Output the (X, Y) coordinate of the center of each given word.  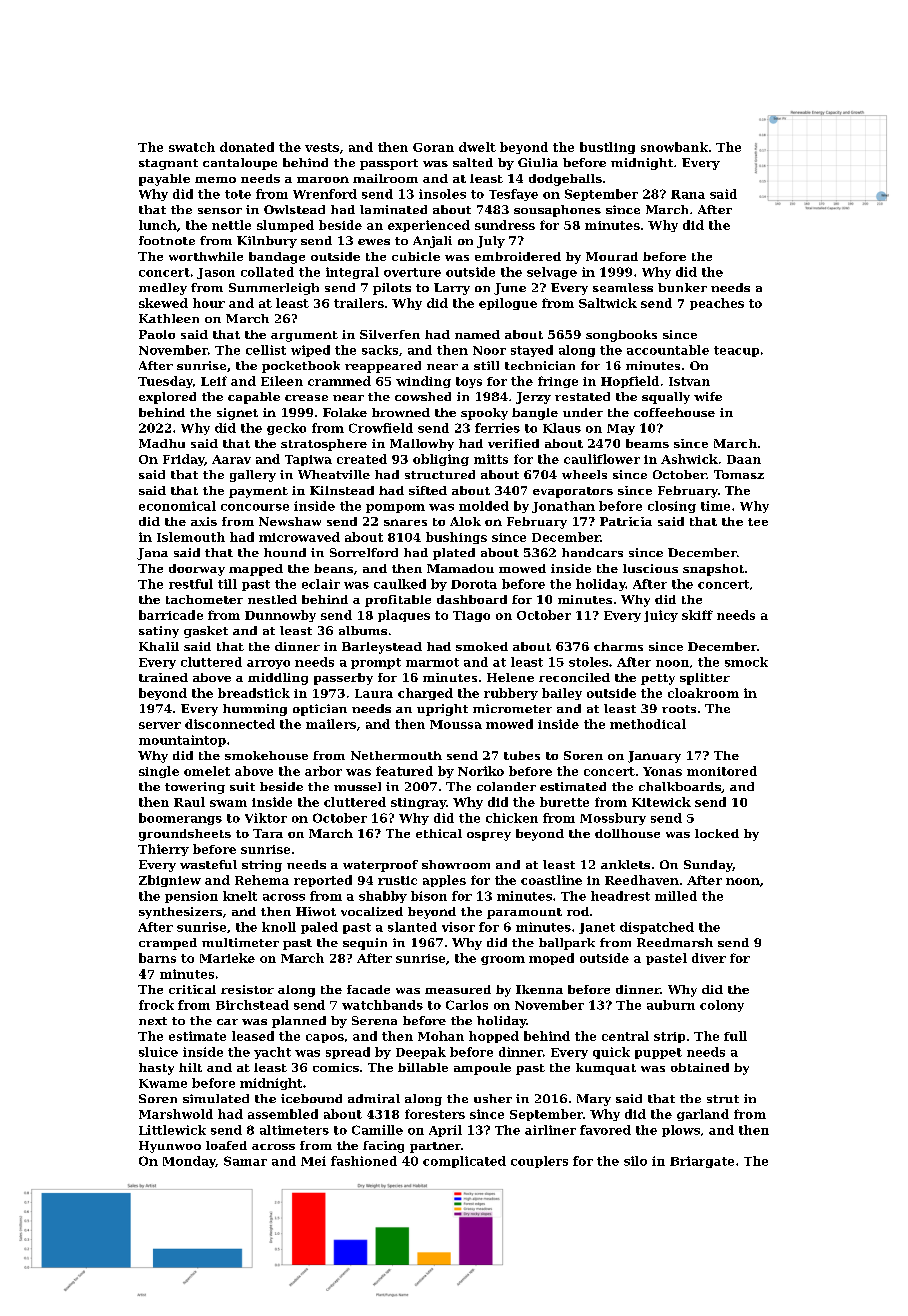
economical (177, 506)
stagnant (168, 164)
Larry (452, 289)
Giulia (538, 162)
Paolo (157, 334)
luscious (650, 568)
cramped (168, 944)
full (735, 1036)
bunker (682, 287)
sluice (158, 1052)
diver (709, 958)
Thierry (163, 850)
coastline (551, 880)
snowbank (674, 147)
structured (440, 474)
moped (551, 959)
